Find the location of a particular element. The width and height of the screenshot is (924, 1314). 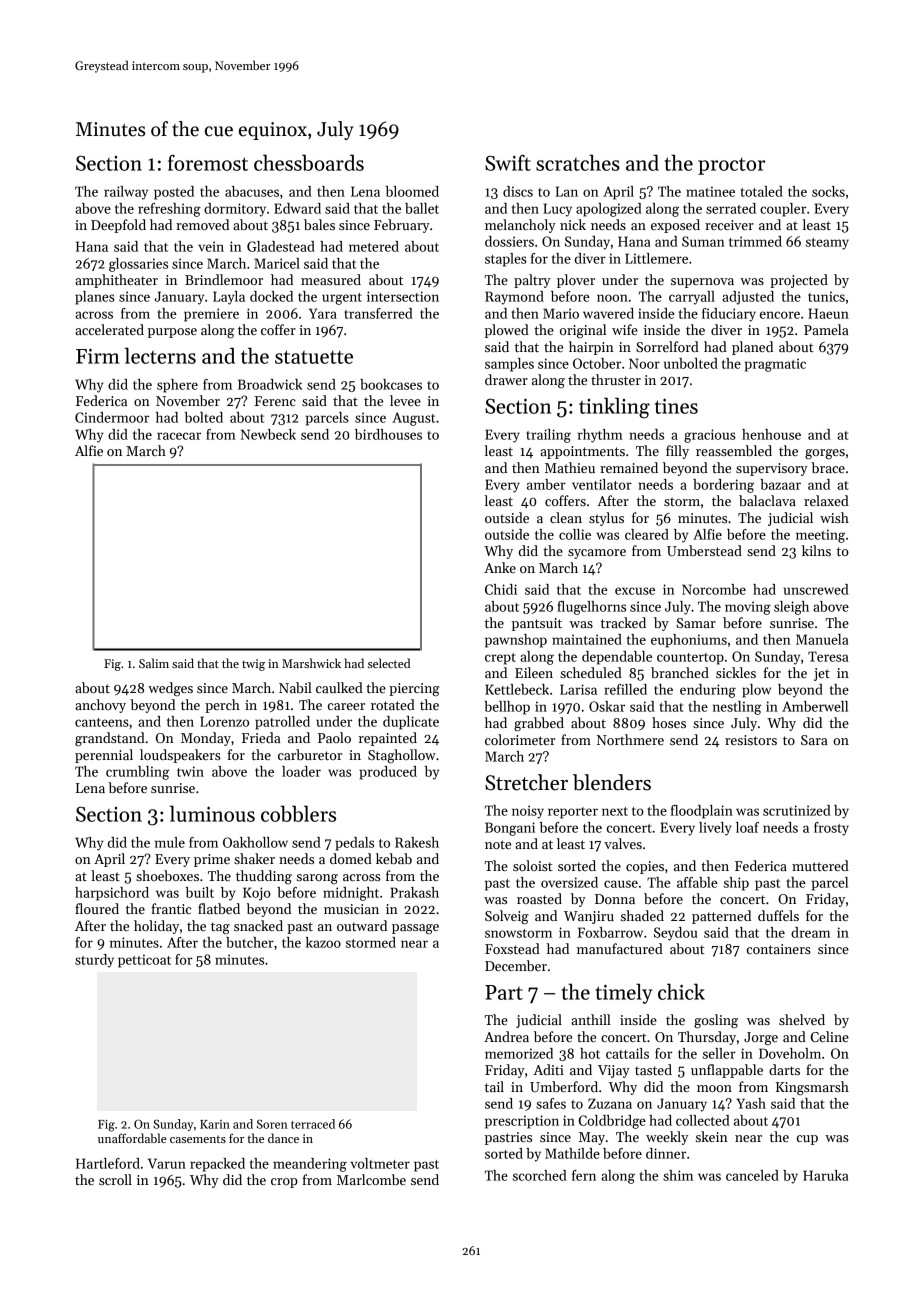

racecar is located at coordinates (179, 436).
